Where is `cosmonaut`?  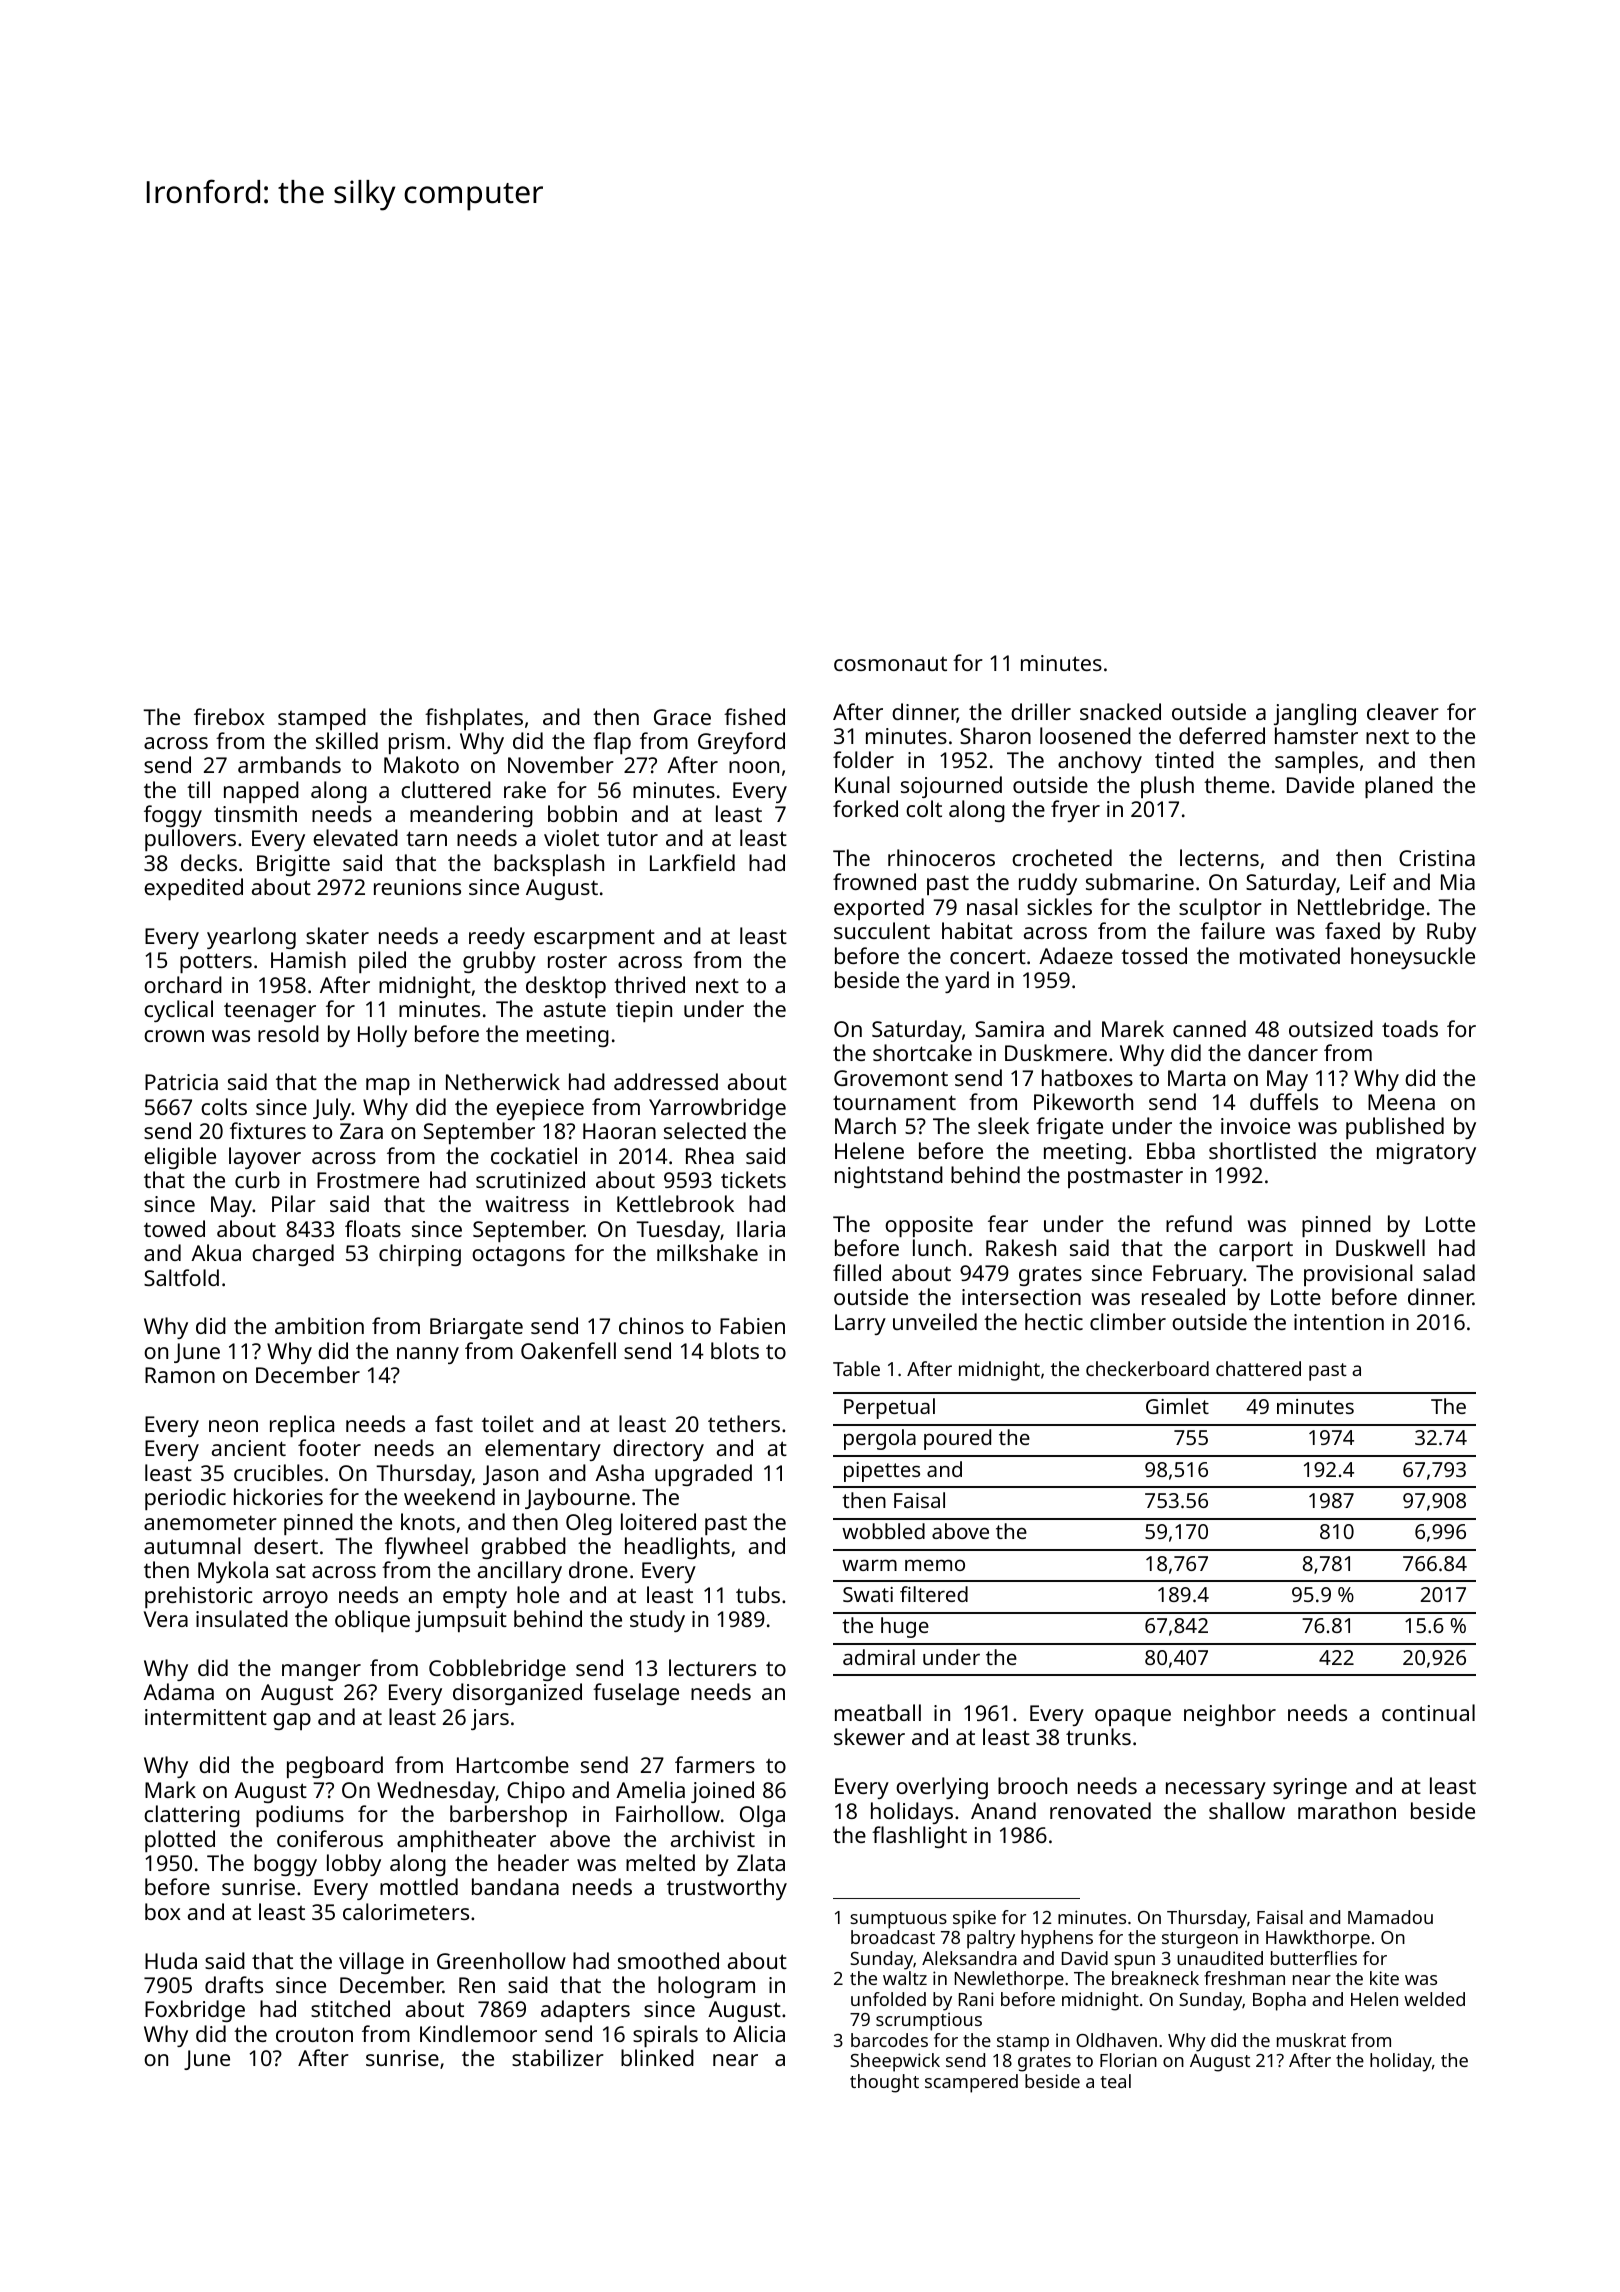
cosmonaut is located at coordinates (890, 664).
